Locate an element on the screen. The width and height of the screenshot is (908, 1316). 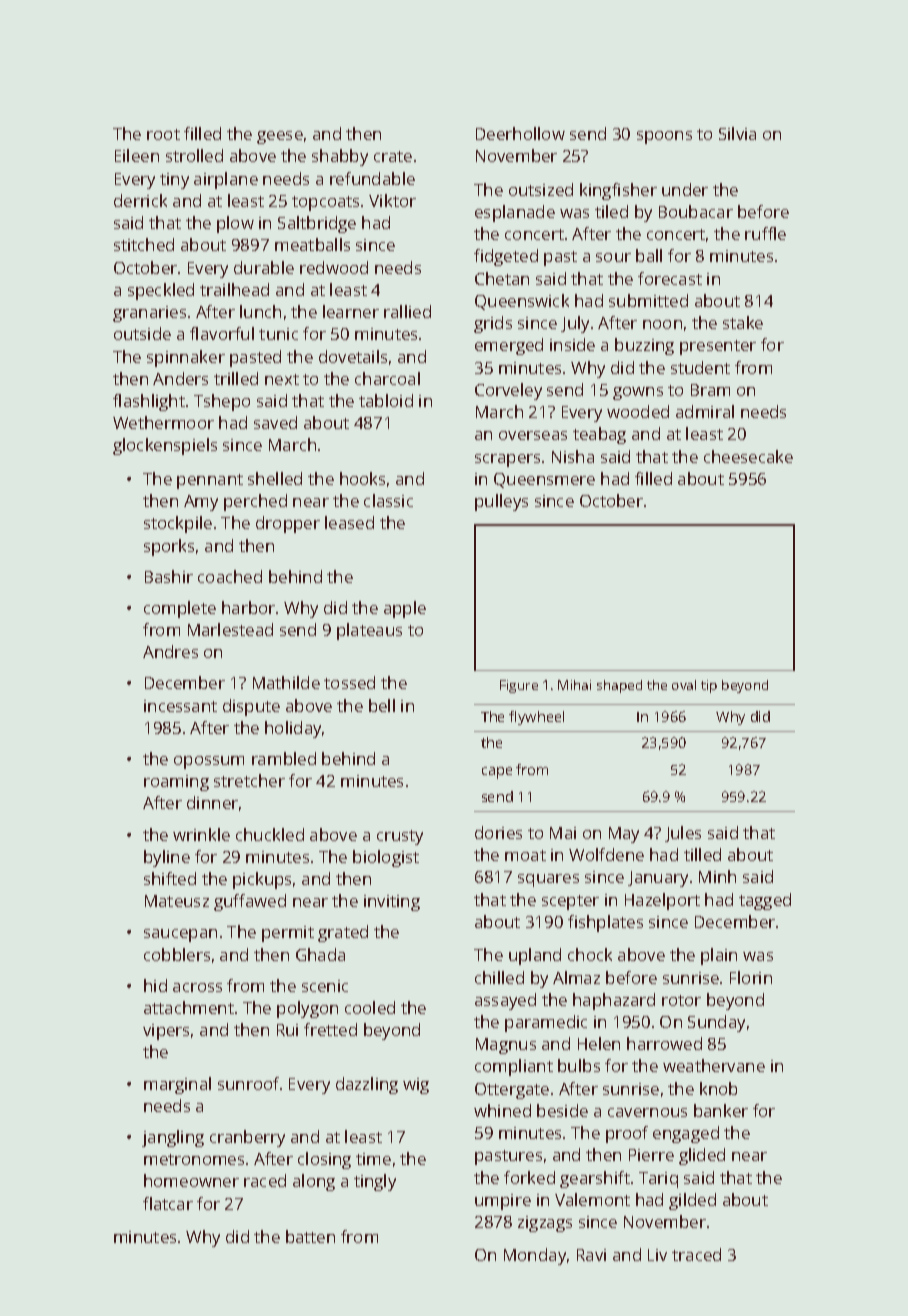
Silvia is located at coordinates (737, 133).
